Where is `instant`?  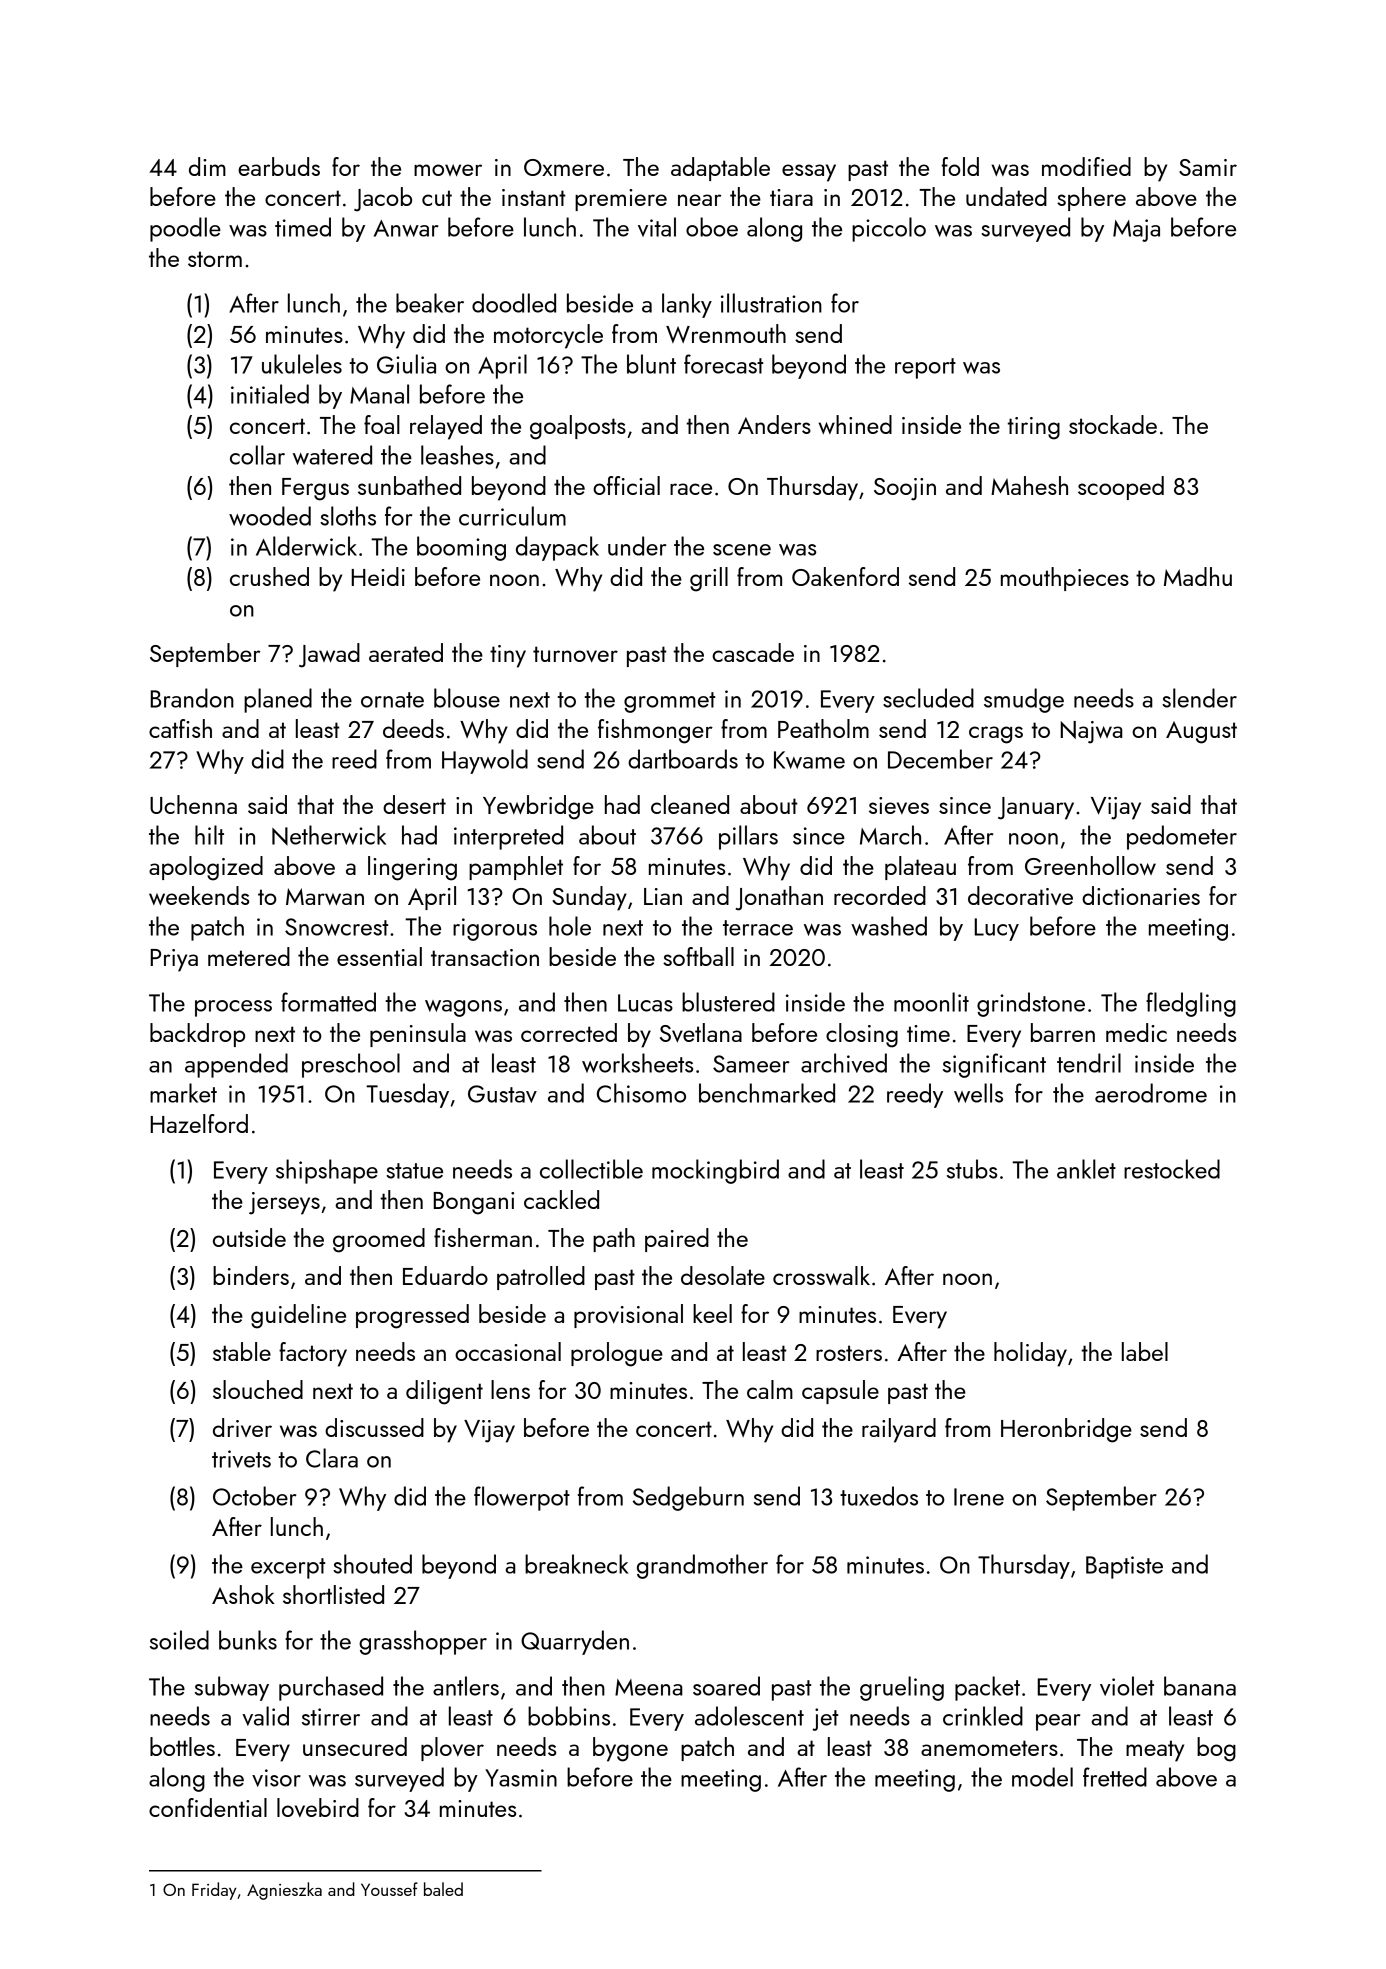
instant is located at coordinates (533, 197).
